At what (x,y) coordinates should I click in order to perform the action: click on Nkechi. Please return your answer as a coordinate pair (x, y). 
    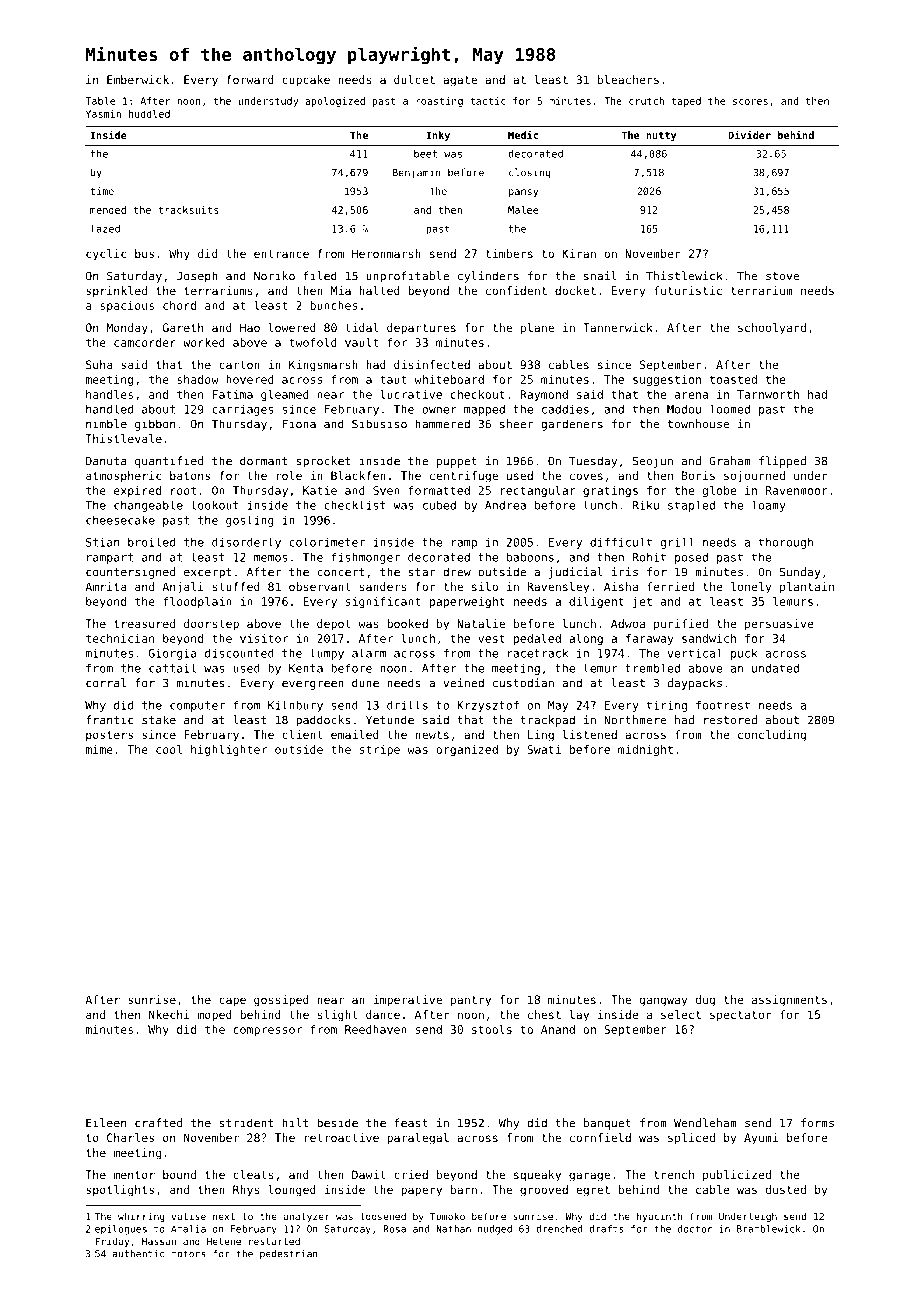
    Looking at the image, I should click on (169, 1014).
